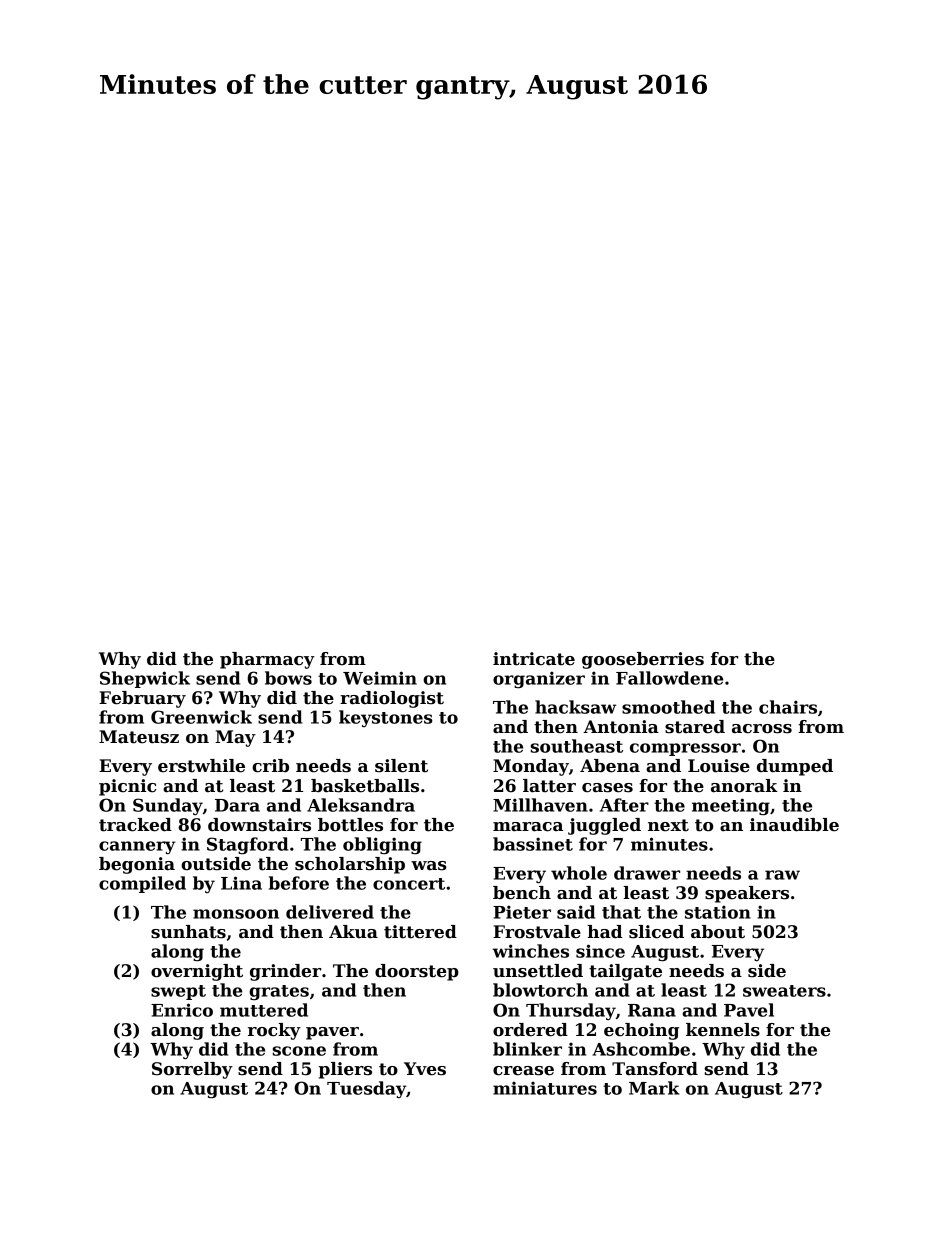 This screenshot has height=1233, width=952. What do you see at coordinates (409, 884) in the screenshot?
I see `concert` at bounding box center [409, 884].
